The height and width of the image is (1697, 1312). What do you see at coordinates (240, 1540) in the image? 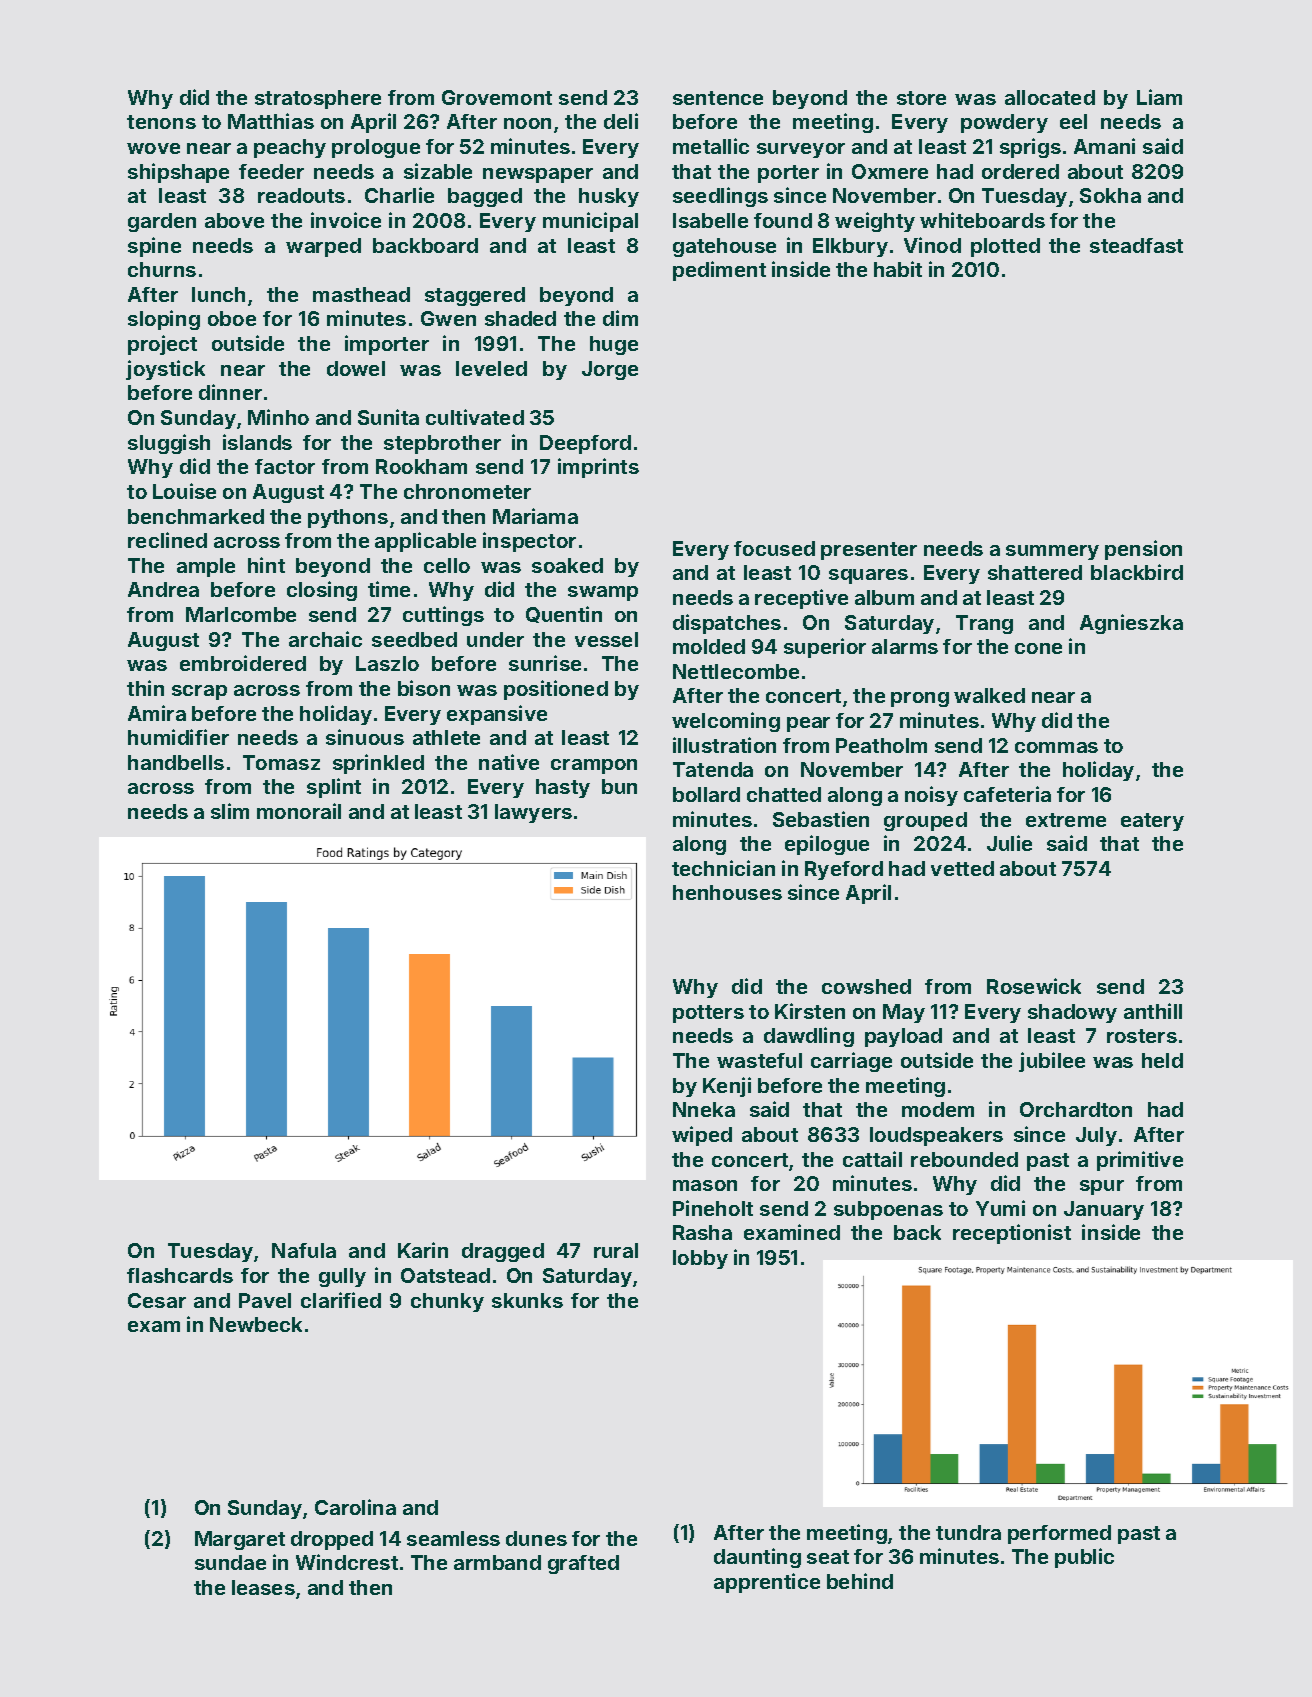
I see `Margaret` at bounding box center [240, 1540].
